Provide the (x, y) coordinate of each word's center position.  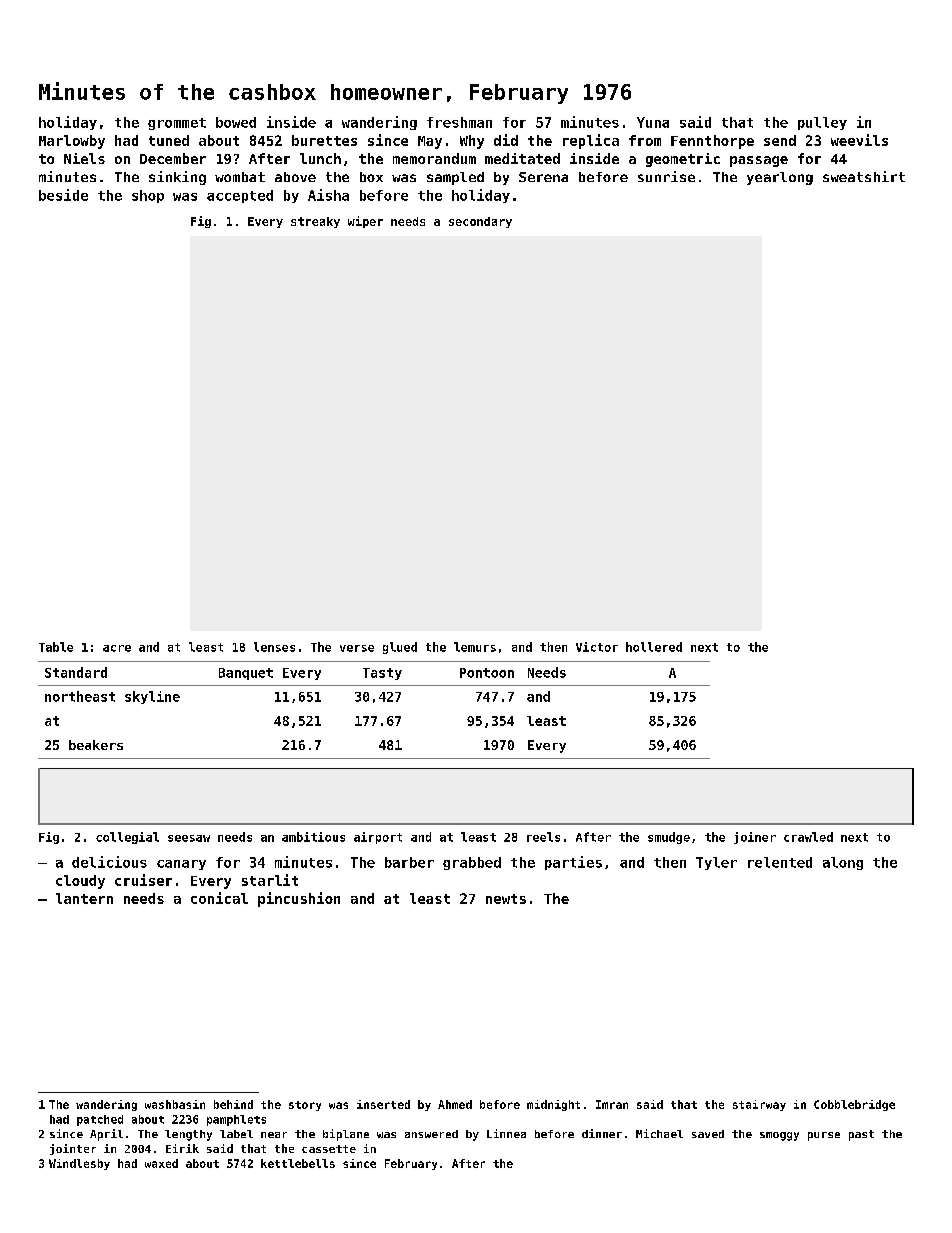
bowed (236, 122)
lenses (274, 647)
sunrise (666, 176)
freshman (459, 122)
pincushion (299, 899)
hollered (654, 647)
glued (400, 648)
